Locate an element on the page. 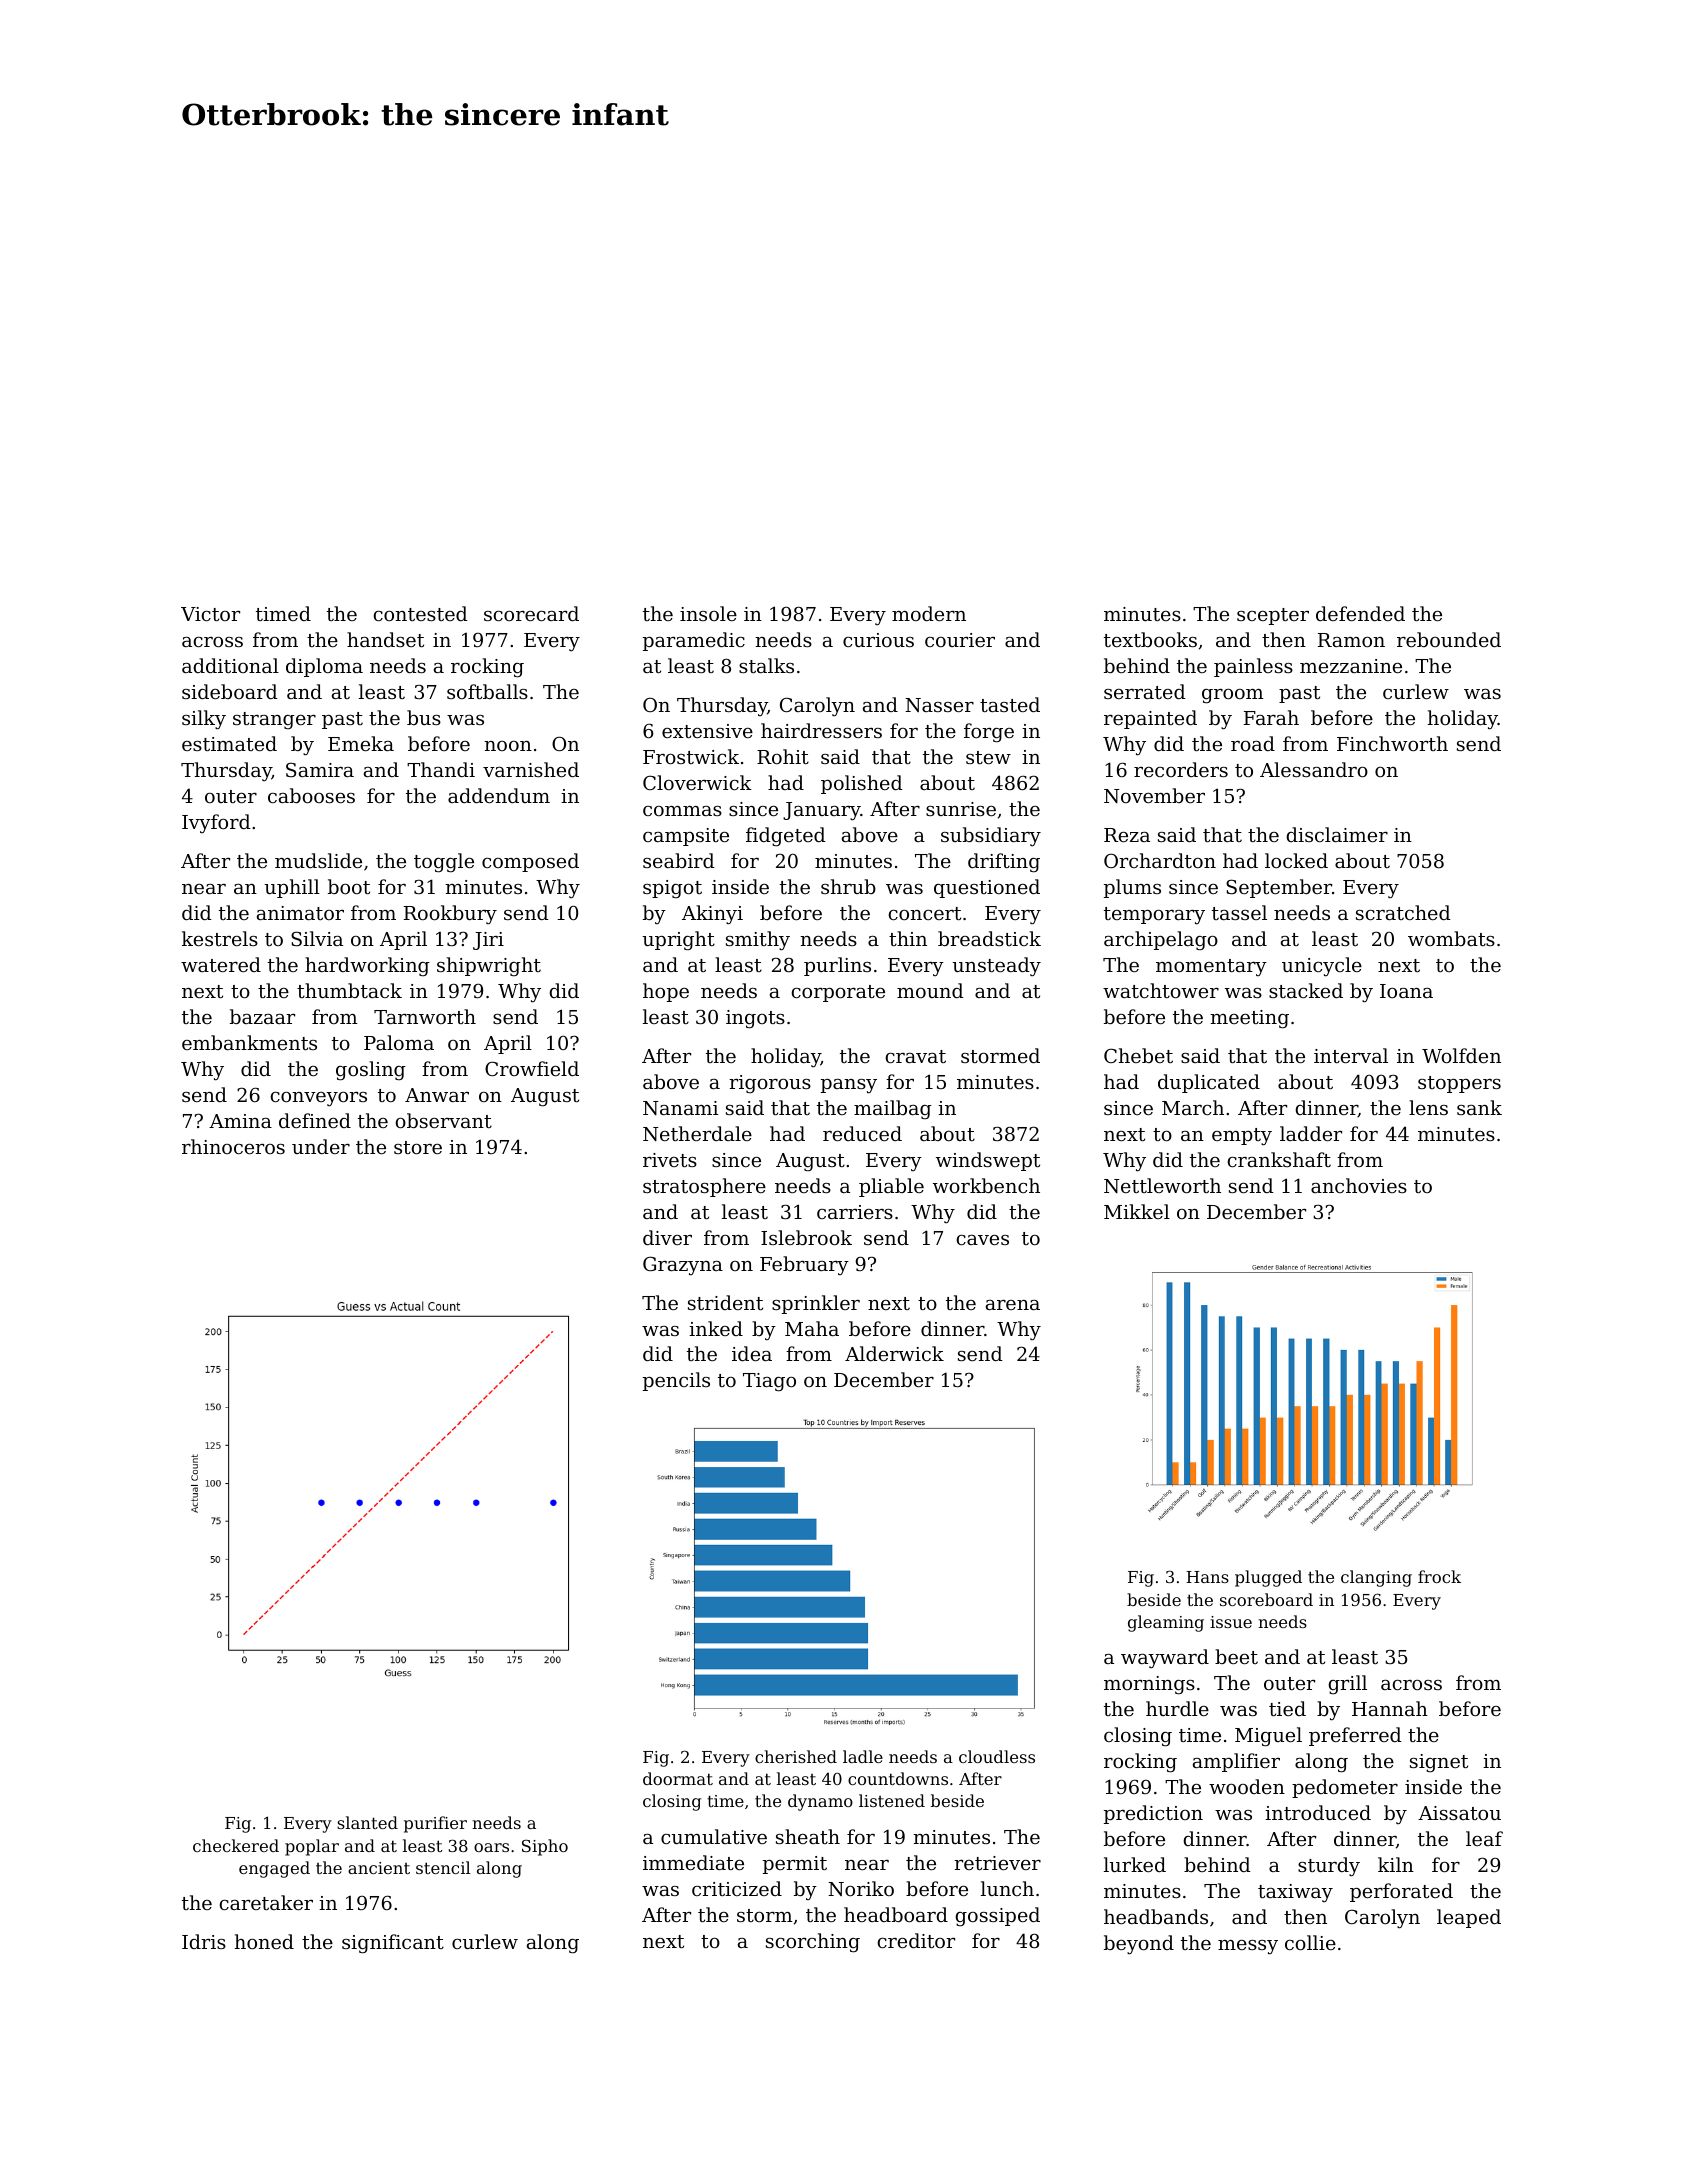 This document has height=2178, width=1683. scratched is located at coordinates (1403, 912).
